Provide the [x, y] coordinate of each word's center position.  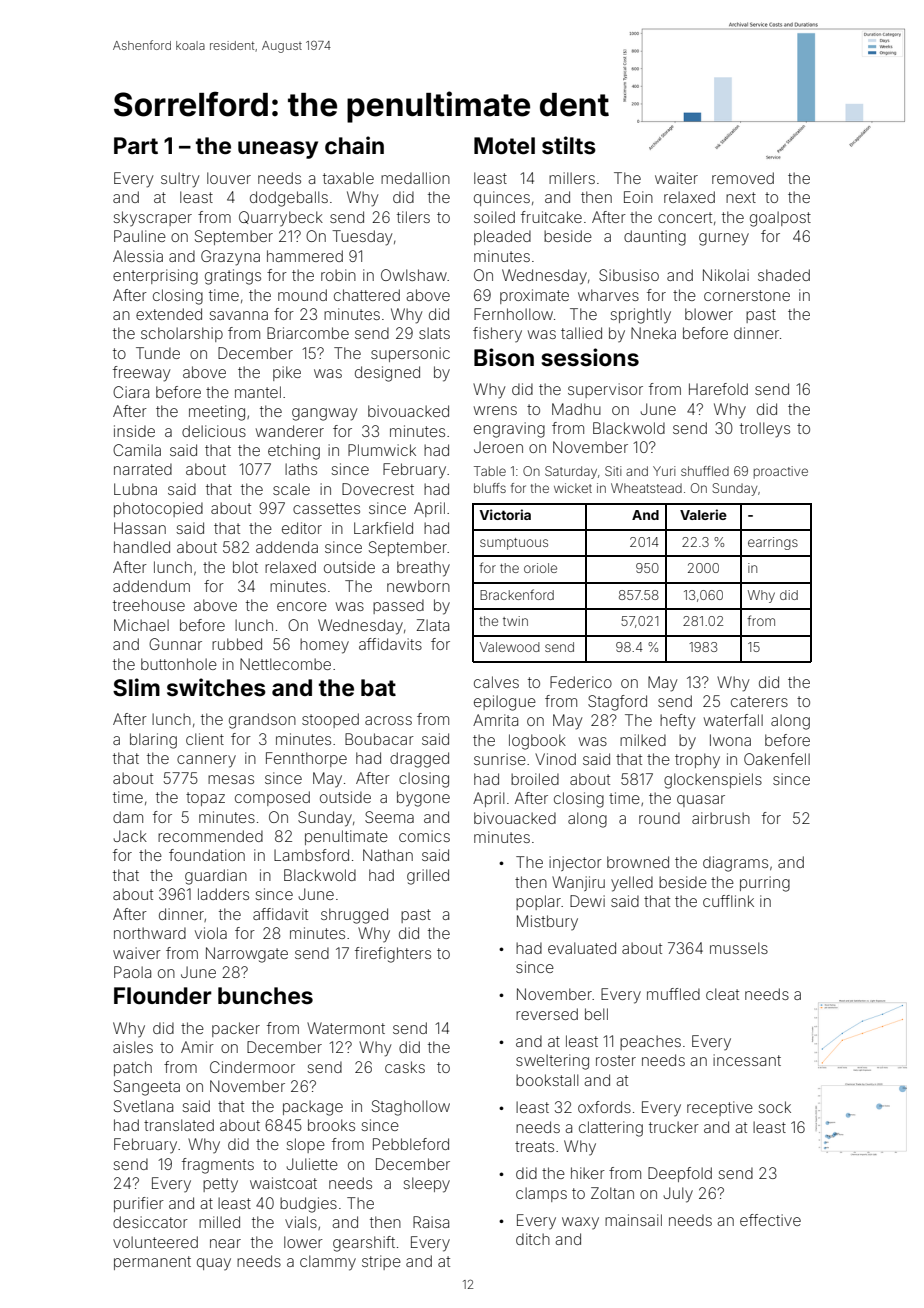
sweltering [552, 1062]
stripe [381, 1262]
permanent [152, 1263]
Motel [504, 146]
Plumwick [382, 450]
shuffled [705, 471]
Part [136, 145]
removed [743, 178]
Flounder [163, 996]
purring [765, 884]
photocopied [158, 509]
